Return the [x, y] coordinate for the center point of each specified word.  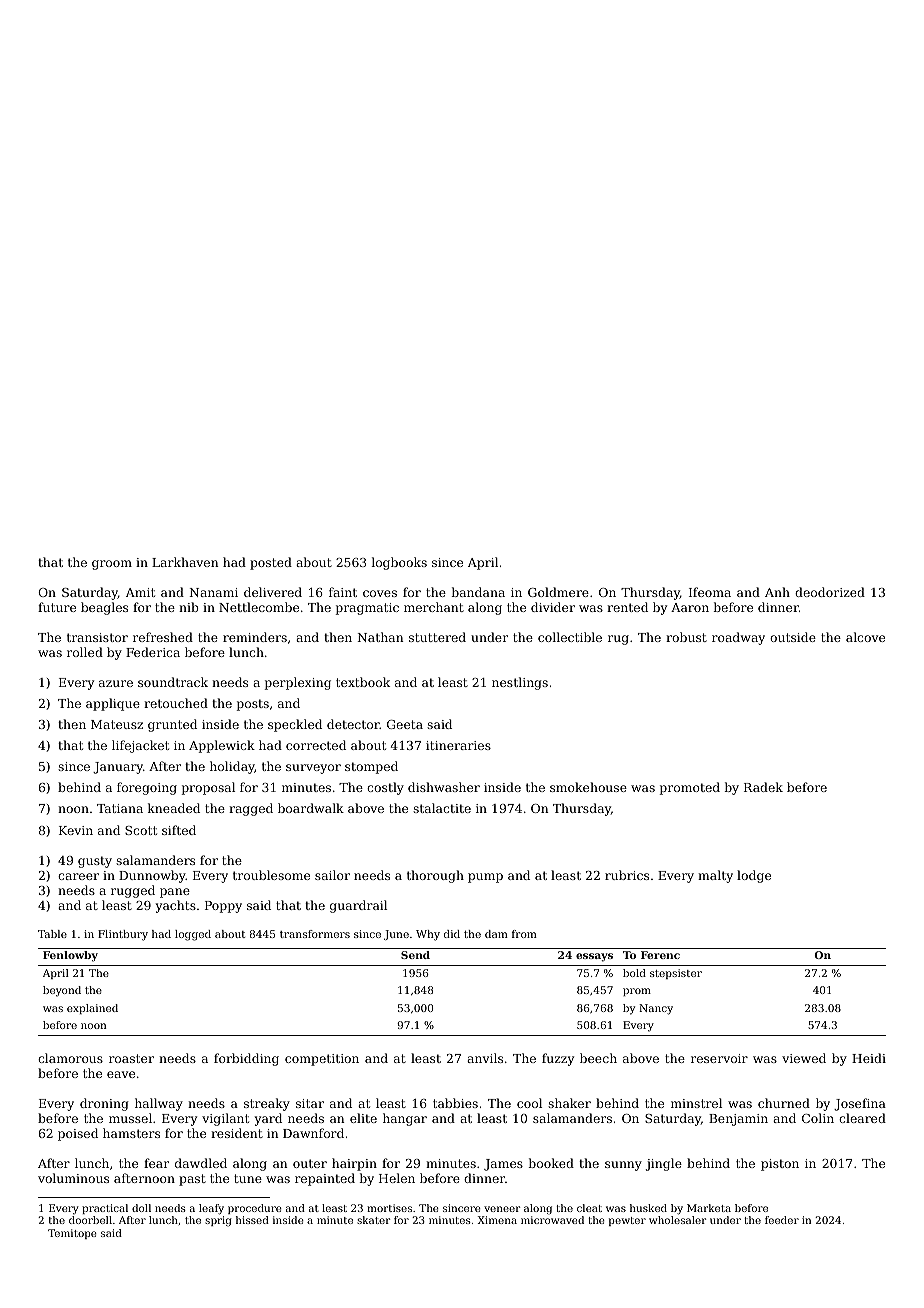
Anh [777, 592]
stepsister [676, 974]
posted [271, 563]
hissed [252, 1220]
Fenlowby [70, 956]
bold [634, 973]
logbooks [399, 563]
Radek [763, 787]
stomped [371, 767]
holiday [232, 767]
